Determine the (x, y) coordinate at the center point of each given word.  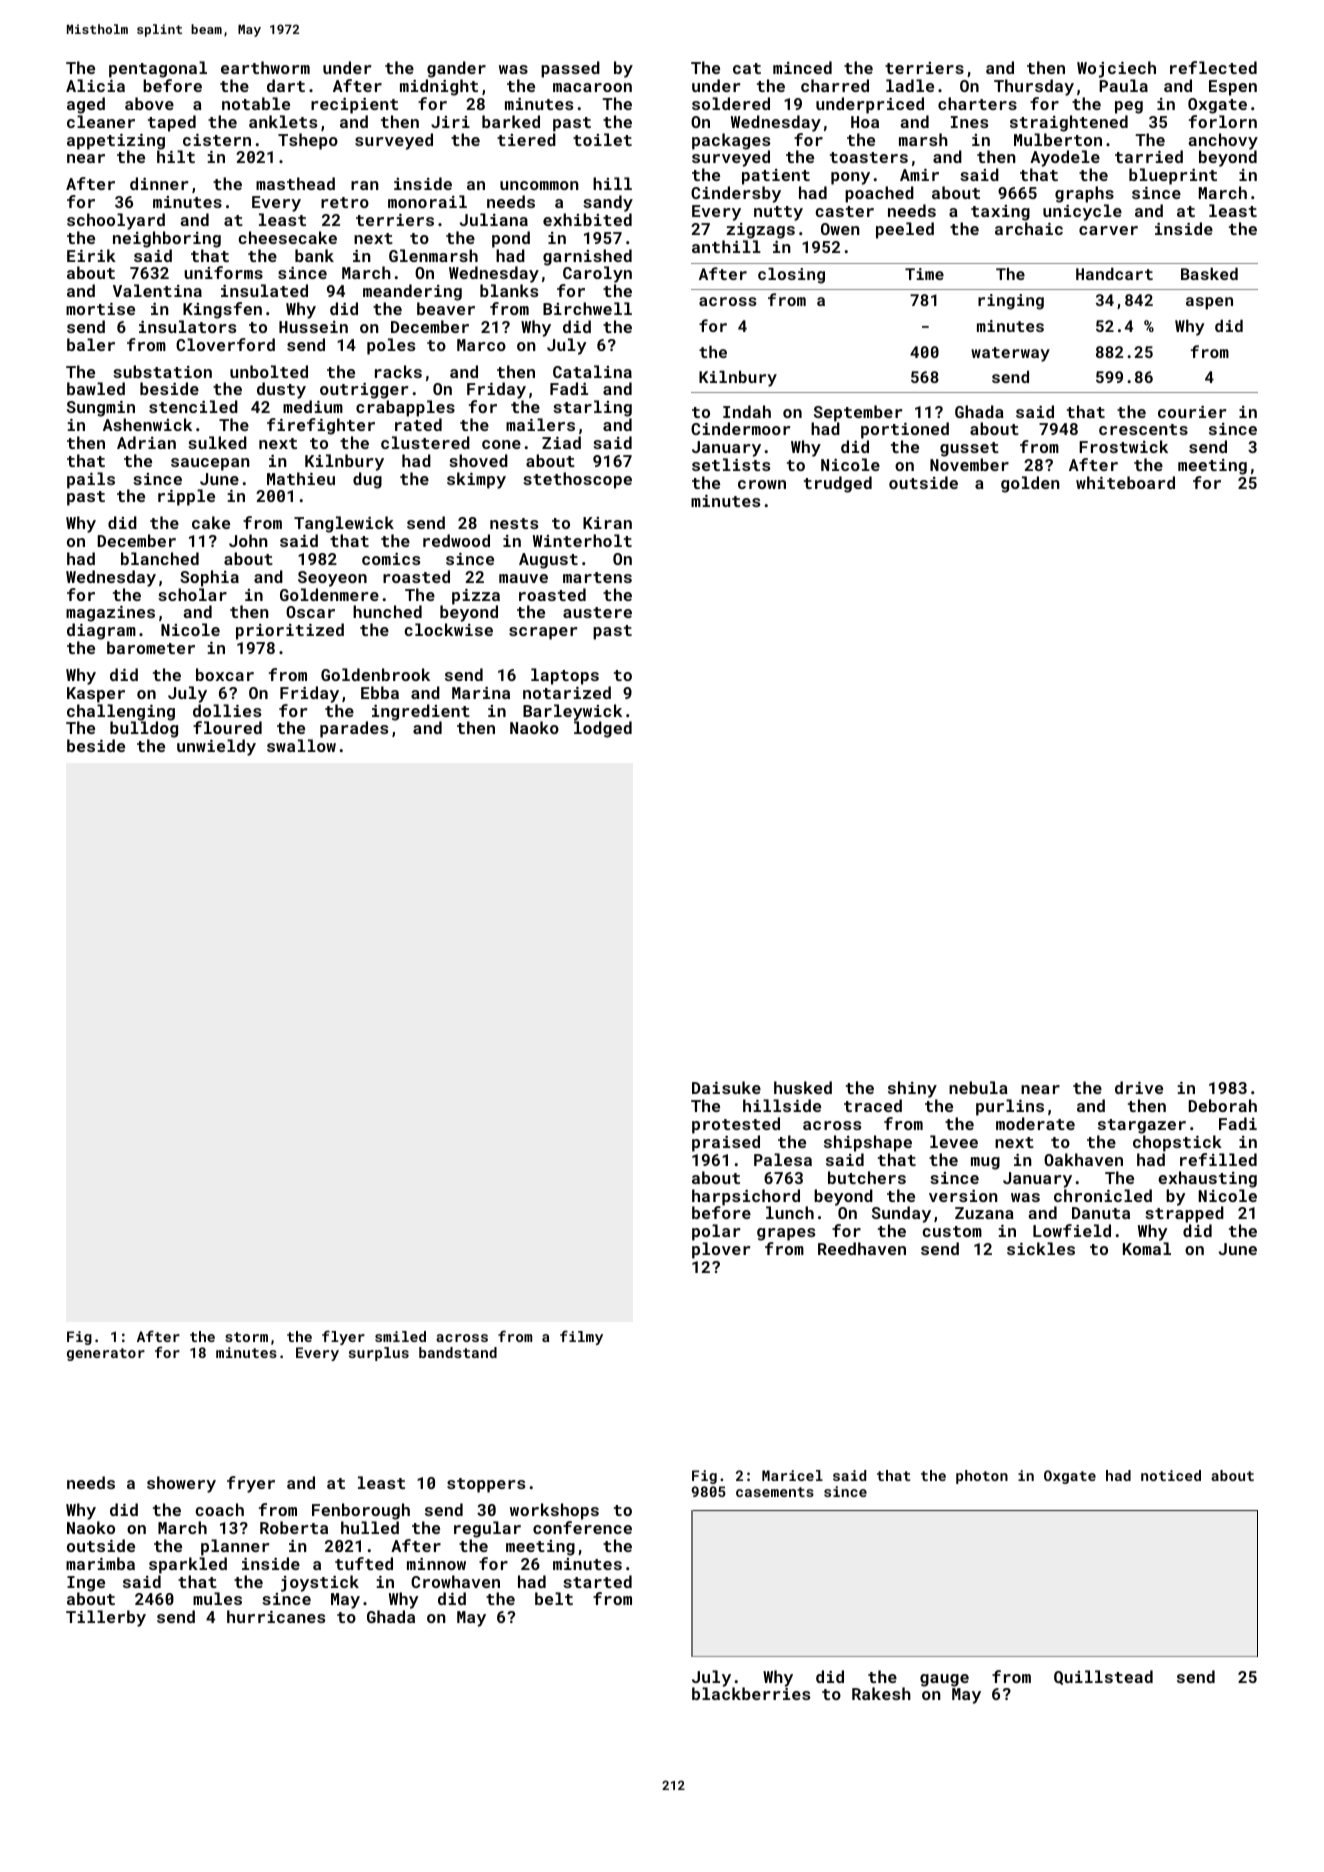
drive (1139, 1087)
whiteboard (1125, 482)
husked (803, 1087)
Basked (1209, 274)
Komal (1147, 1248)
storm (246, 1337)
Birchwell (587, 308)
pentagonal (158, 69)
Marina (481, 693)
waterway (1010, 354)
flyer (343, 1337)
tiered (526, 139)
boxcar (225, 674)
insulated (264, 290)
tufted (364, 1563)
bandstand (458, 1352)
